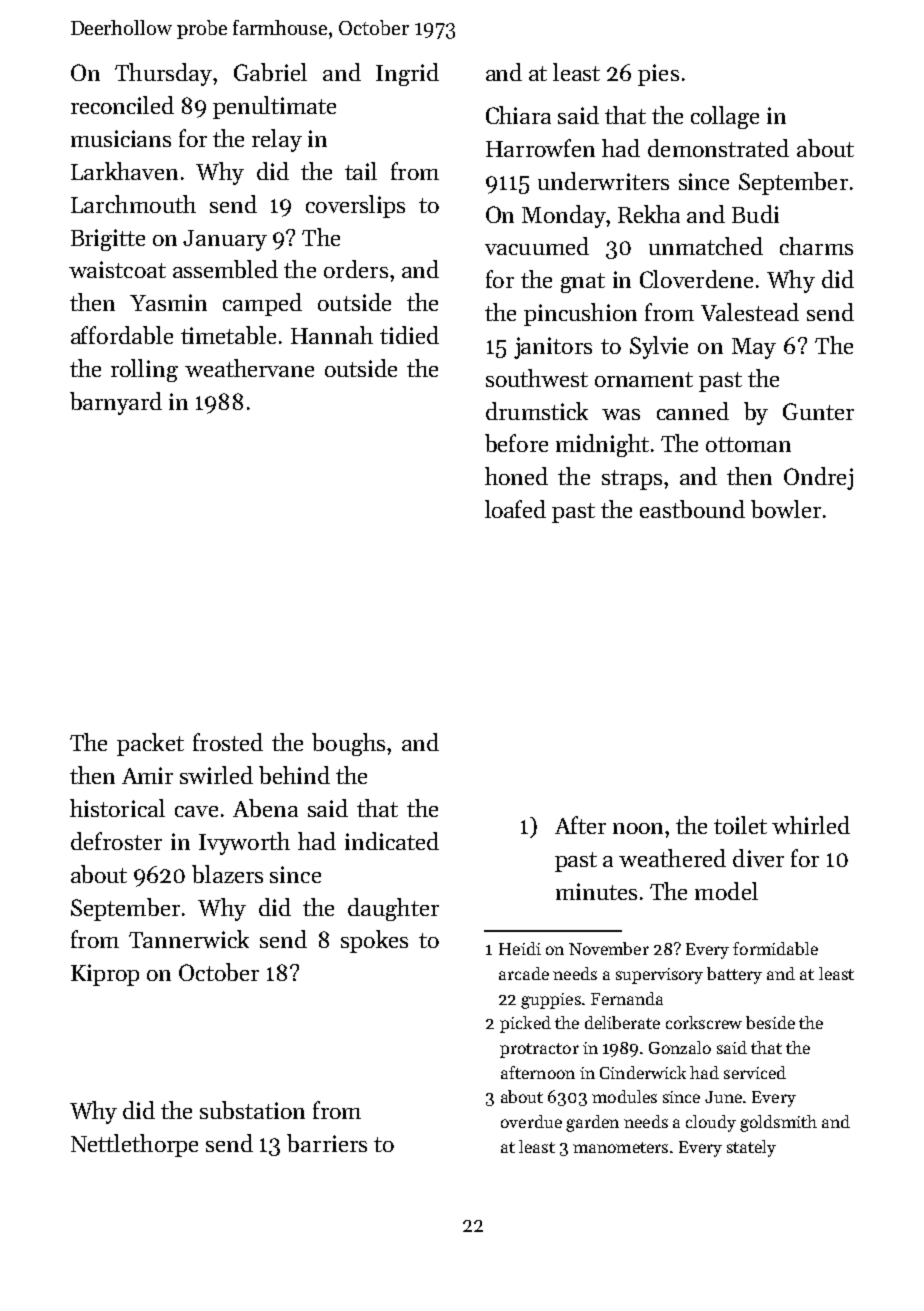 This screenshot has width=924, height=1311. I want to click on packet, so click(150, 744).
